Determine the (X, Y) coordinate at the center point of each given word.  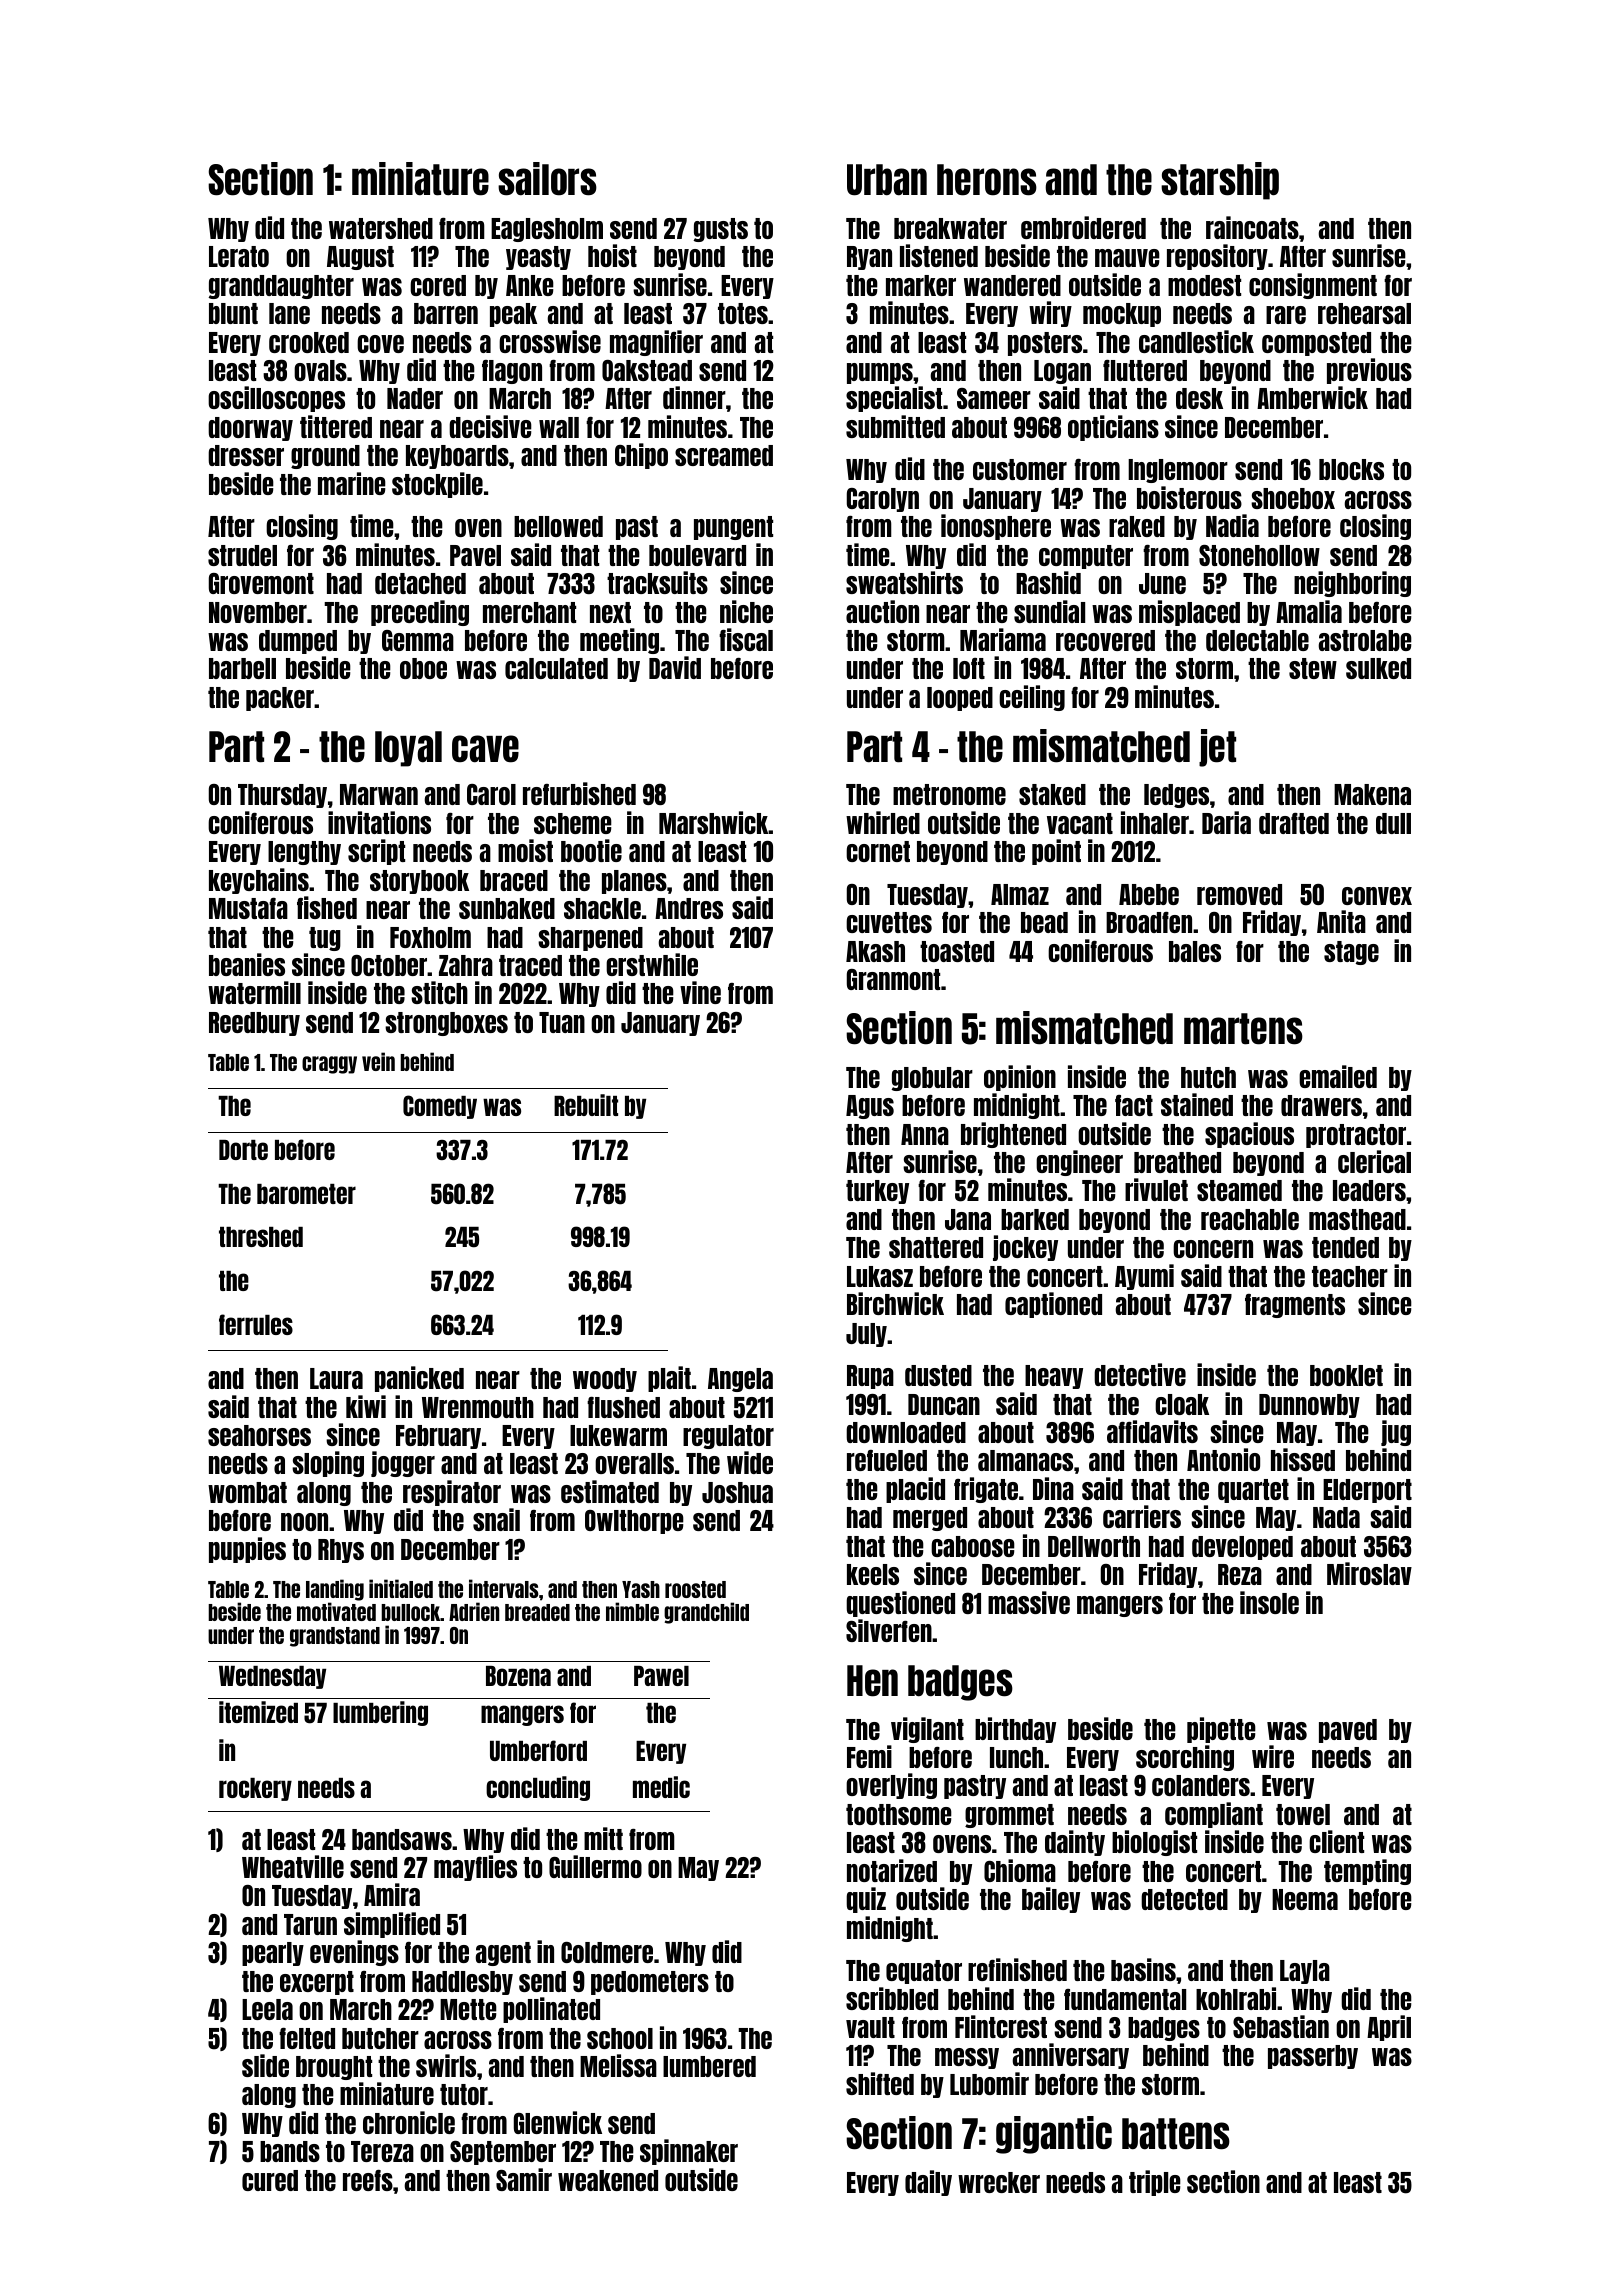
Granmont (893, 979)
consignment (1313, 286)
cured (270, 2180)
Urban (887, 180)
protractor (1356, 1136)
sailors (547, 179)
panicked (419, 1379)
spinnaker (689, 2152)
